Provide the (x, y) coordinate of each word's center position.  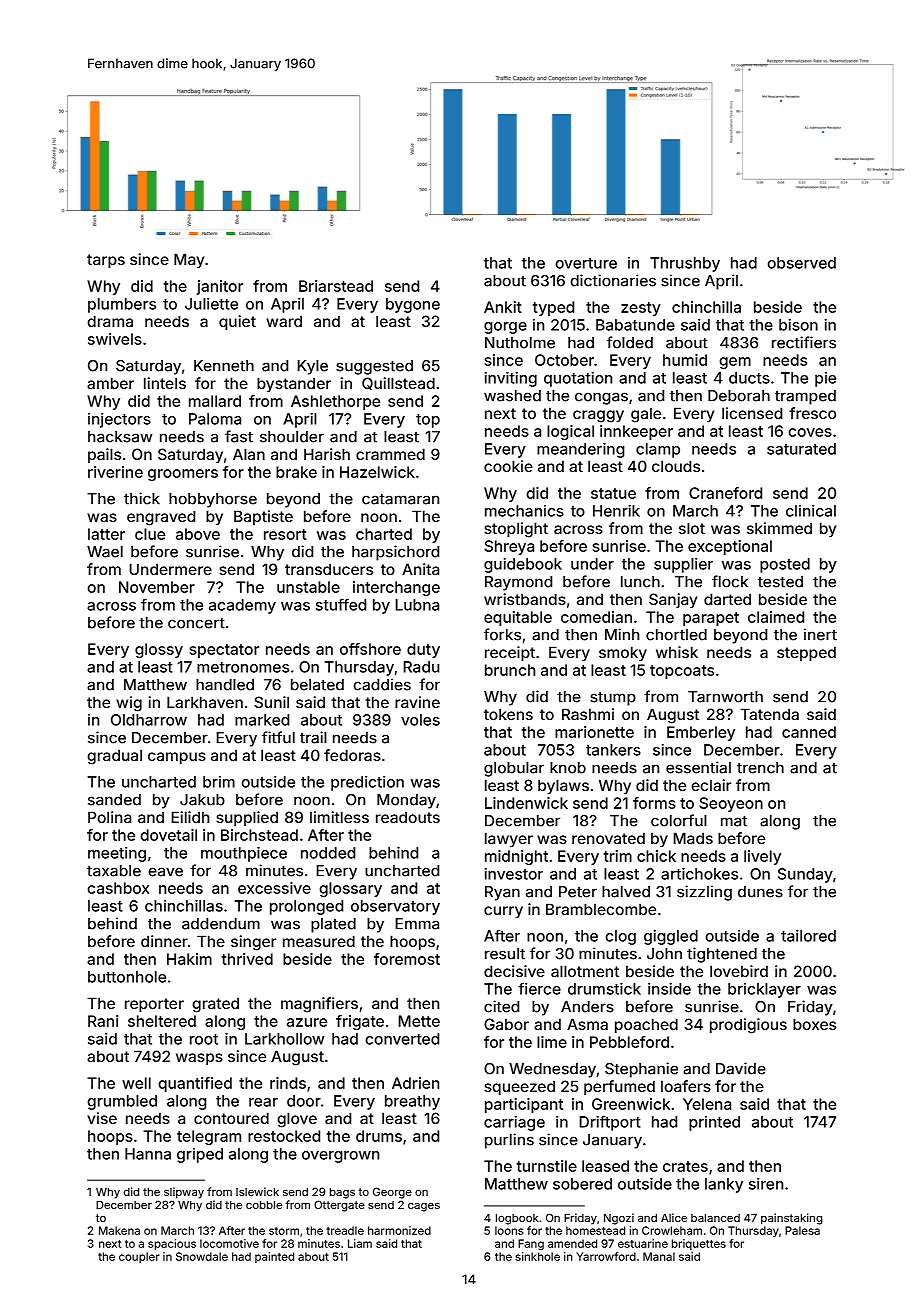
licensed (752, 413)
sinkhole (537, 1256)
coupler (139, 1257)
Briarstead (336, 286)
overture (586, 263)
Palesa (802, 1230)
